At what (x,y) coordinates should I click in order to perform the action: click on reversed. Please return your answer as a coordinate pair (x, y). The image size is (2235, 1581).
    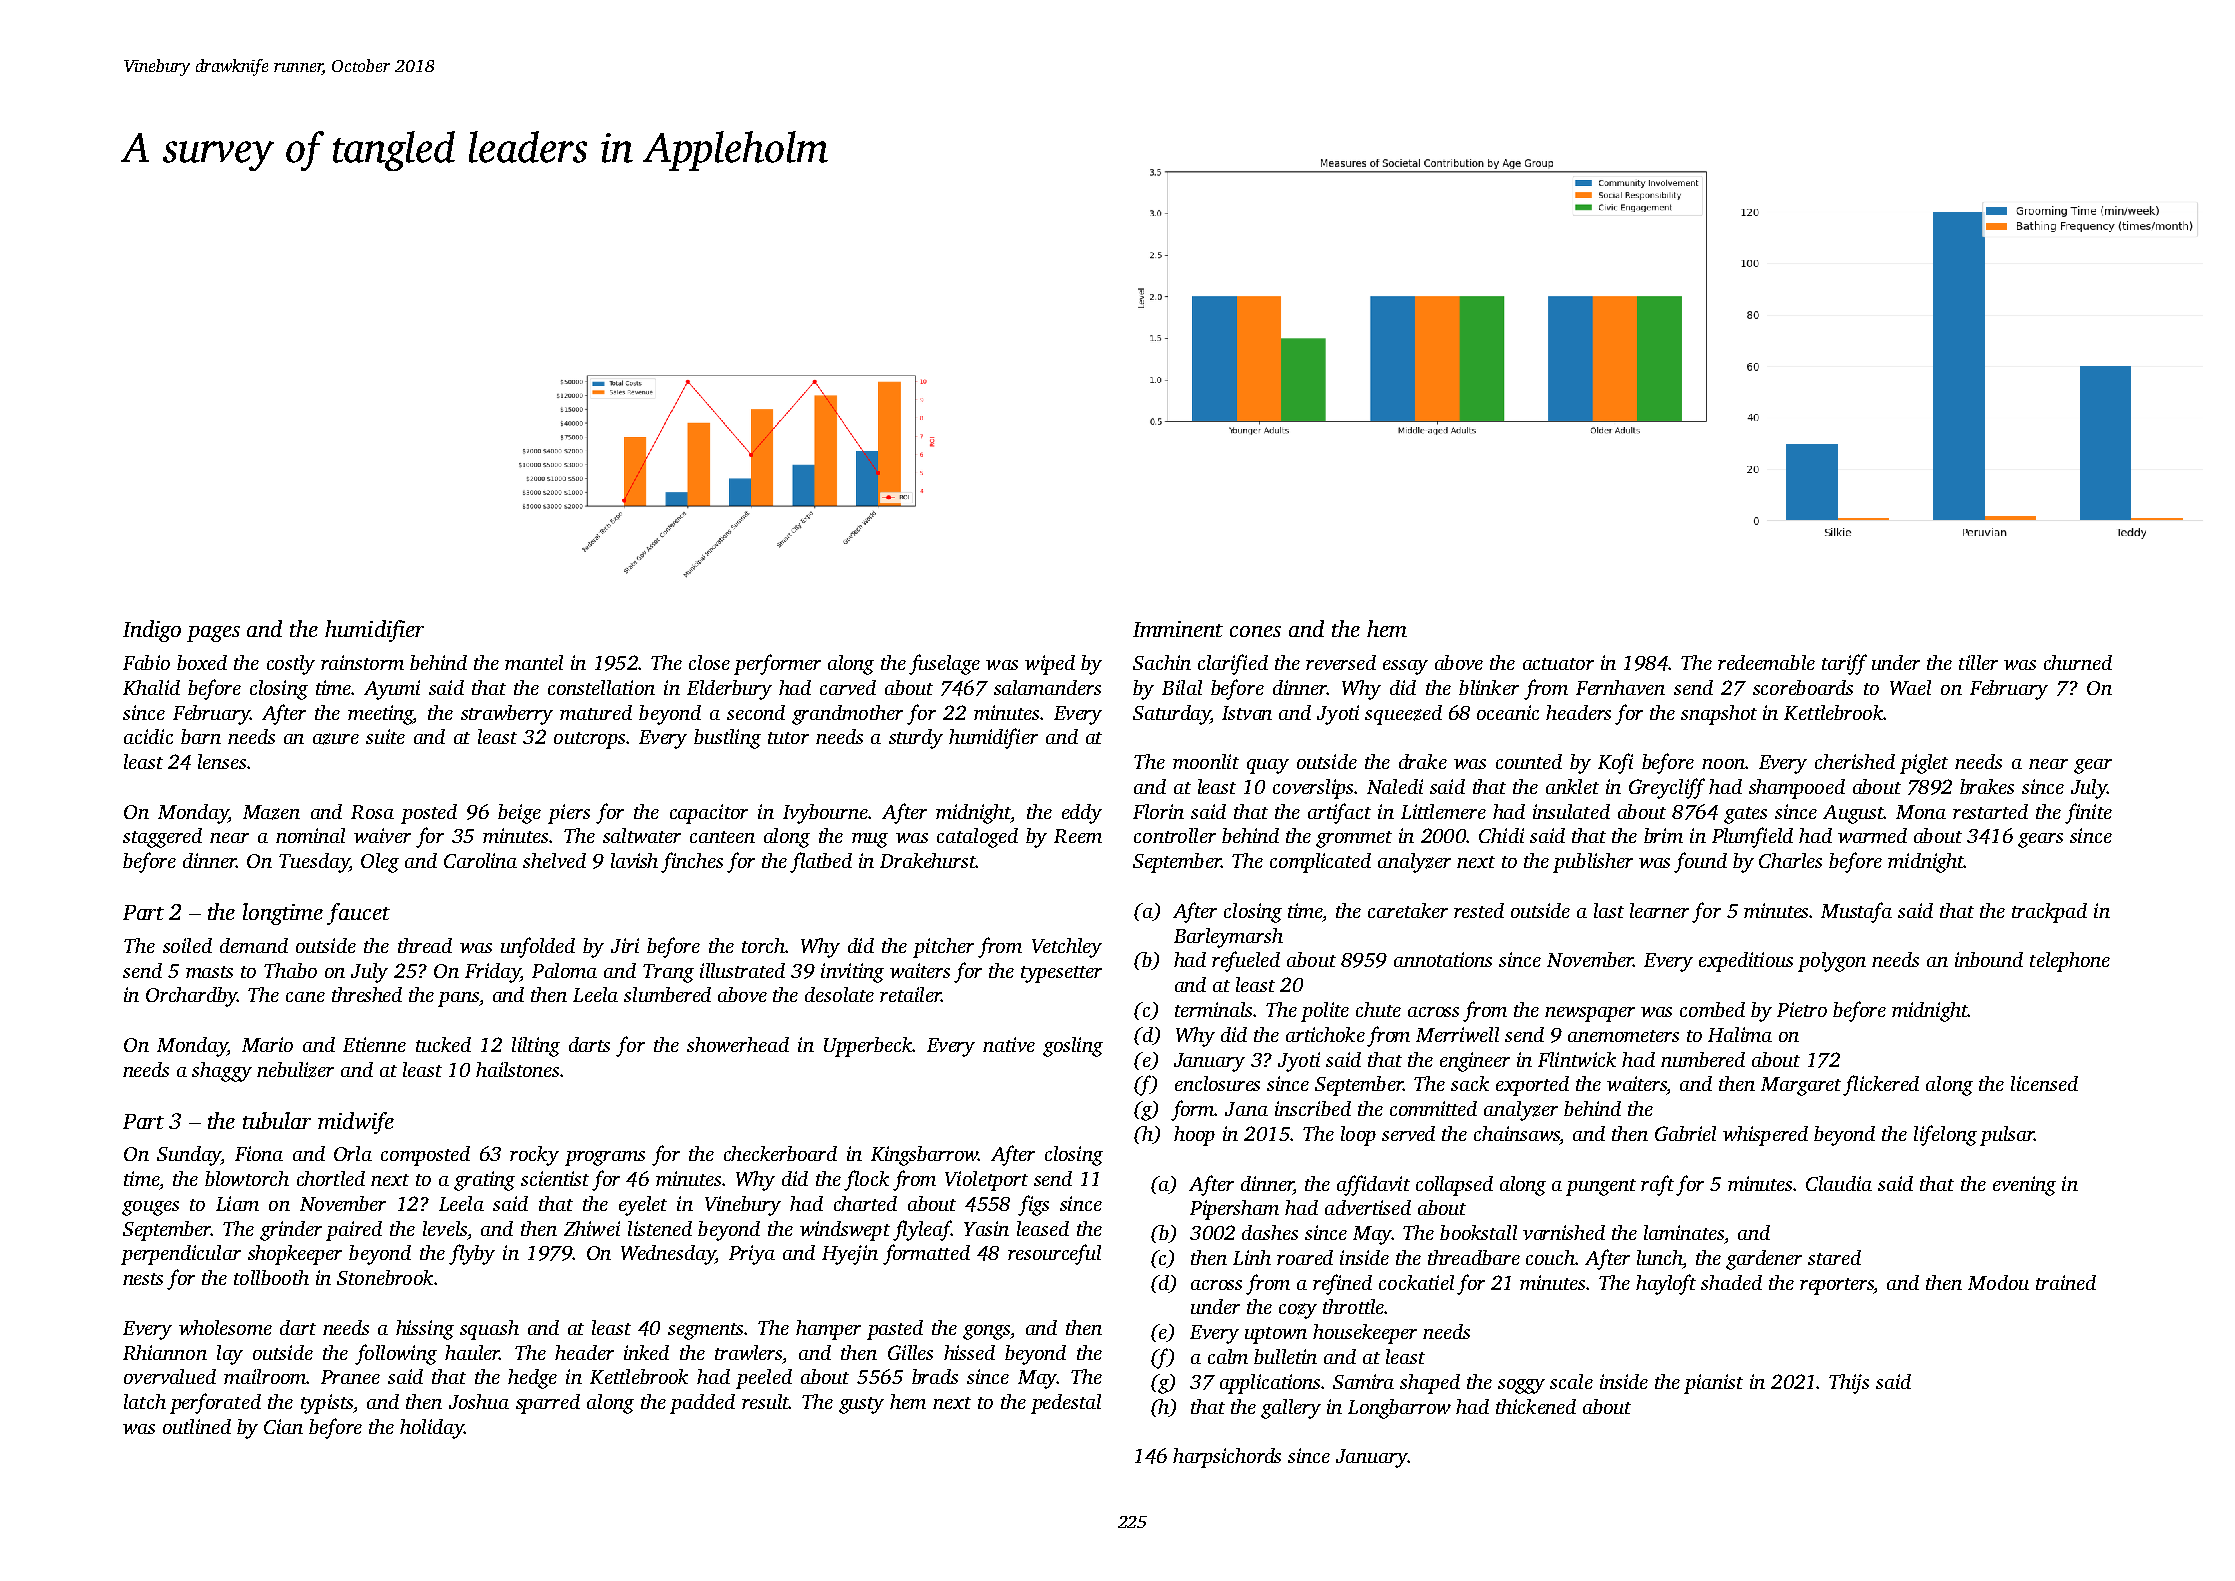
    Looking at the image, I should click on (1341, 662).
